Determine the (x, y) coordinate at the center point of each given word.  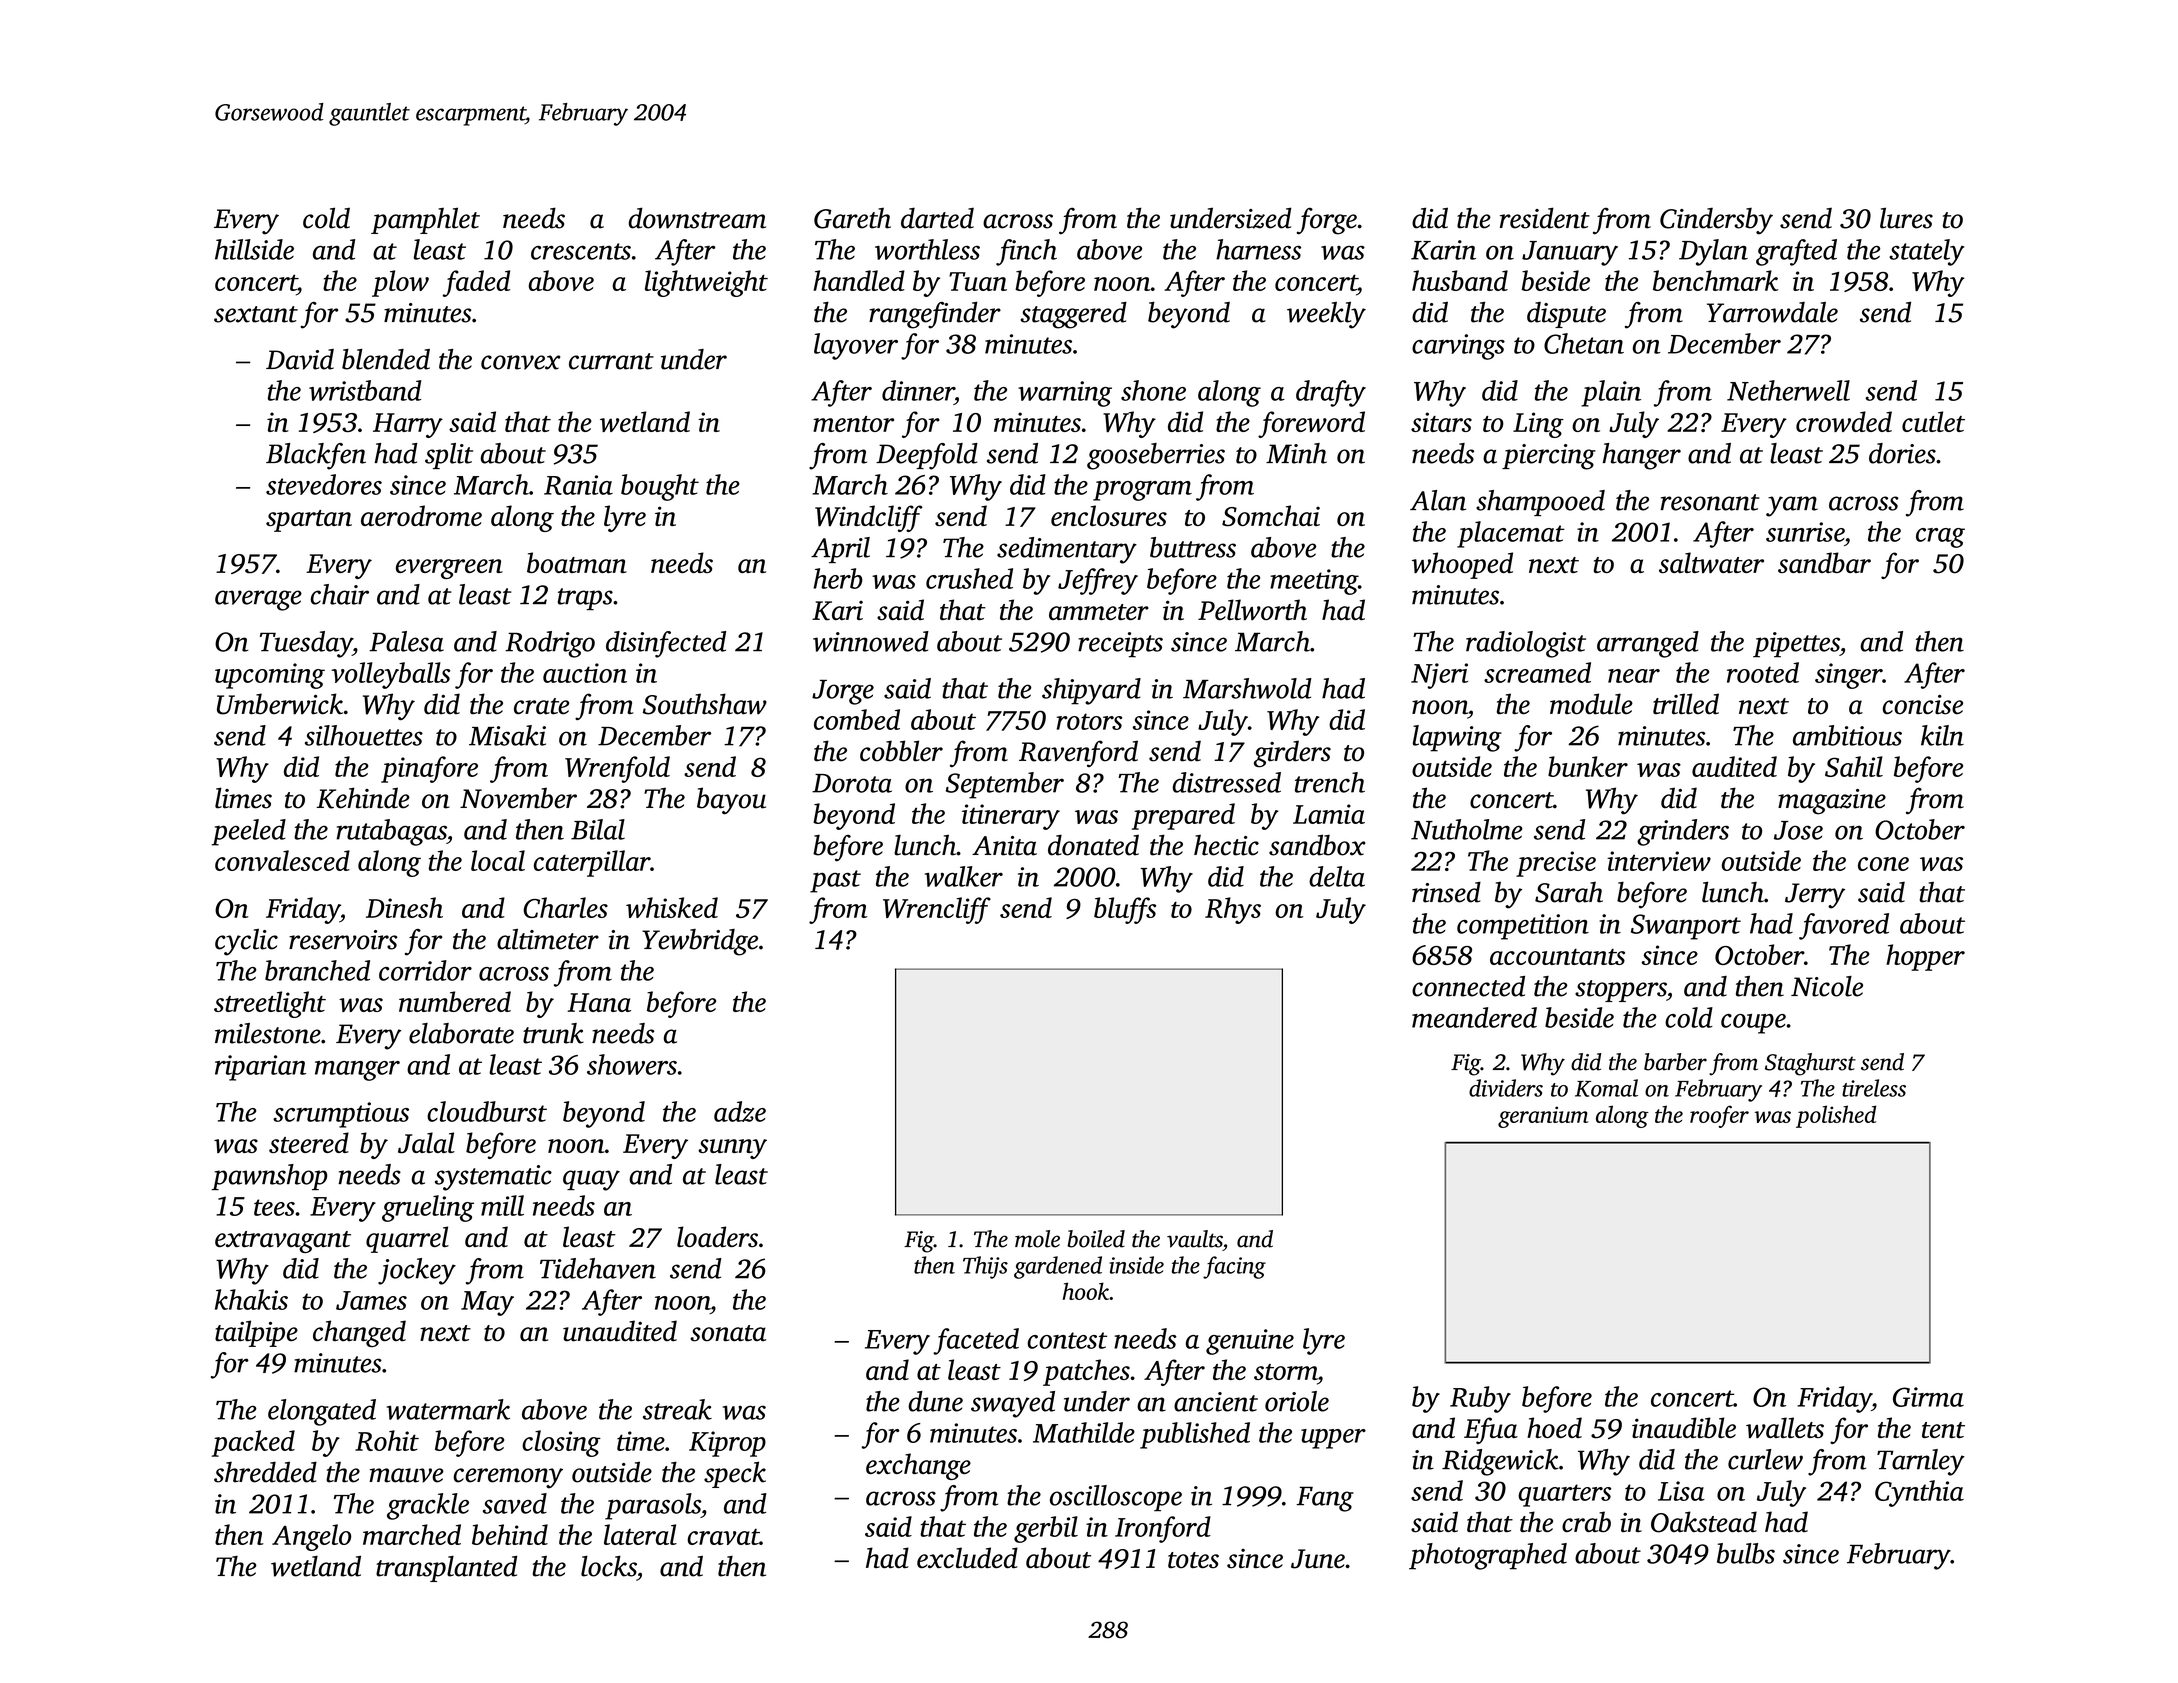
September (1005, 785)
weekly (1326, 315)
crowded (1844, 421)
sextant (256, 314)
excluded (967, 1558)
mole (1037, 1239)
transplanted (446, 1569)
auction (585, 673)
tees (274, 1207)
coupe (1753, 1024)
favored (1844, 926)
